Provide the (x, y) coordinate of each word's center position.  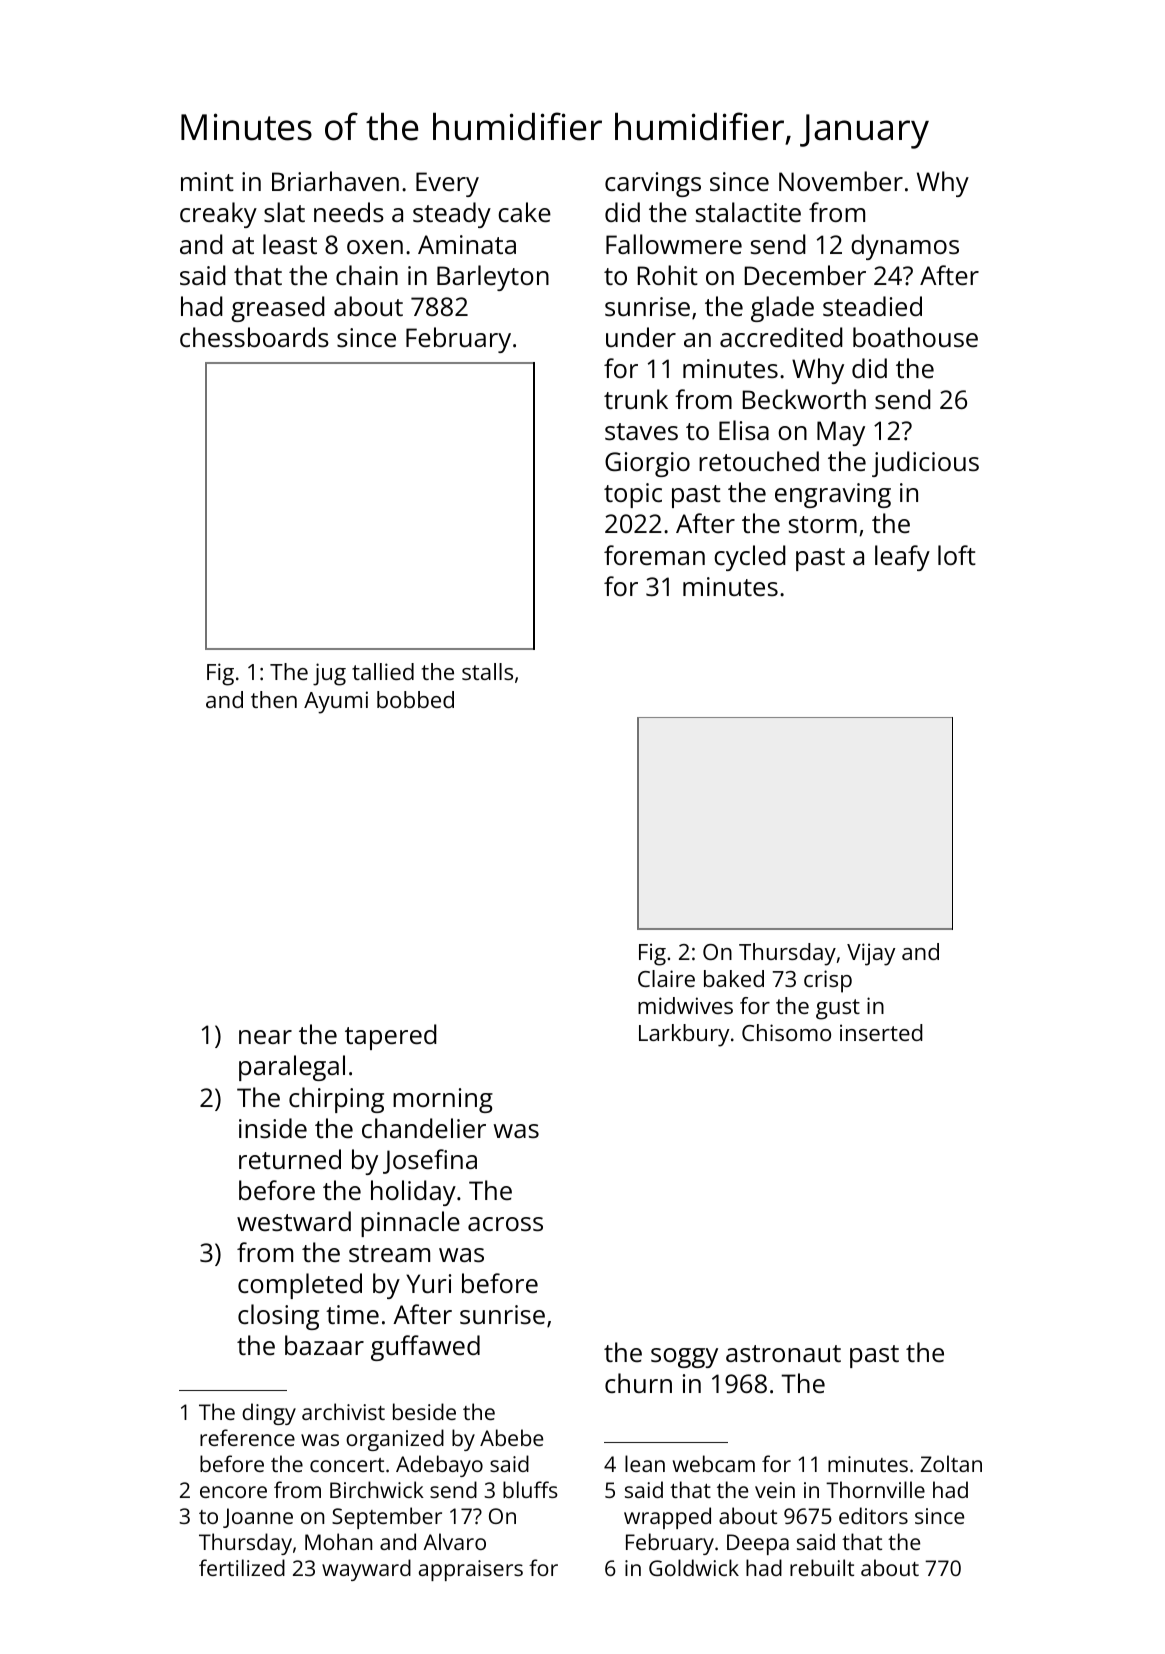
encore (233, 1492)
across (505, 1224)
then (274, 699)
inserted (881, 1032)
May (841, 433)
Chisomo (786, 1032)
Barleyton (493, 278)
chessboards (254, 337)
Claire (666, 978)
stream (389, 1253)
